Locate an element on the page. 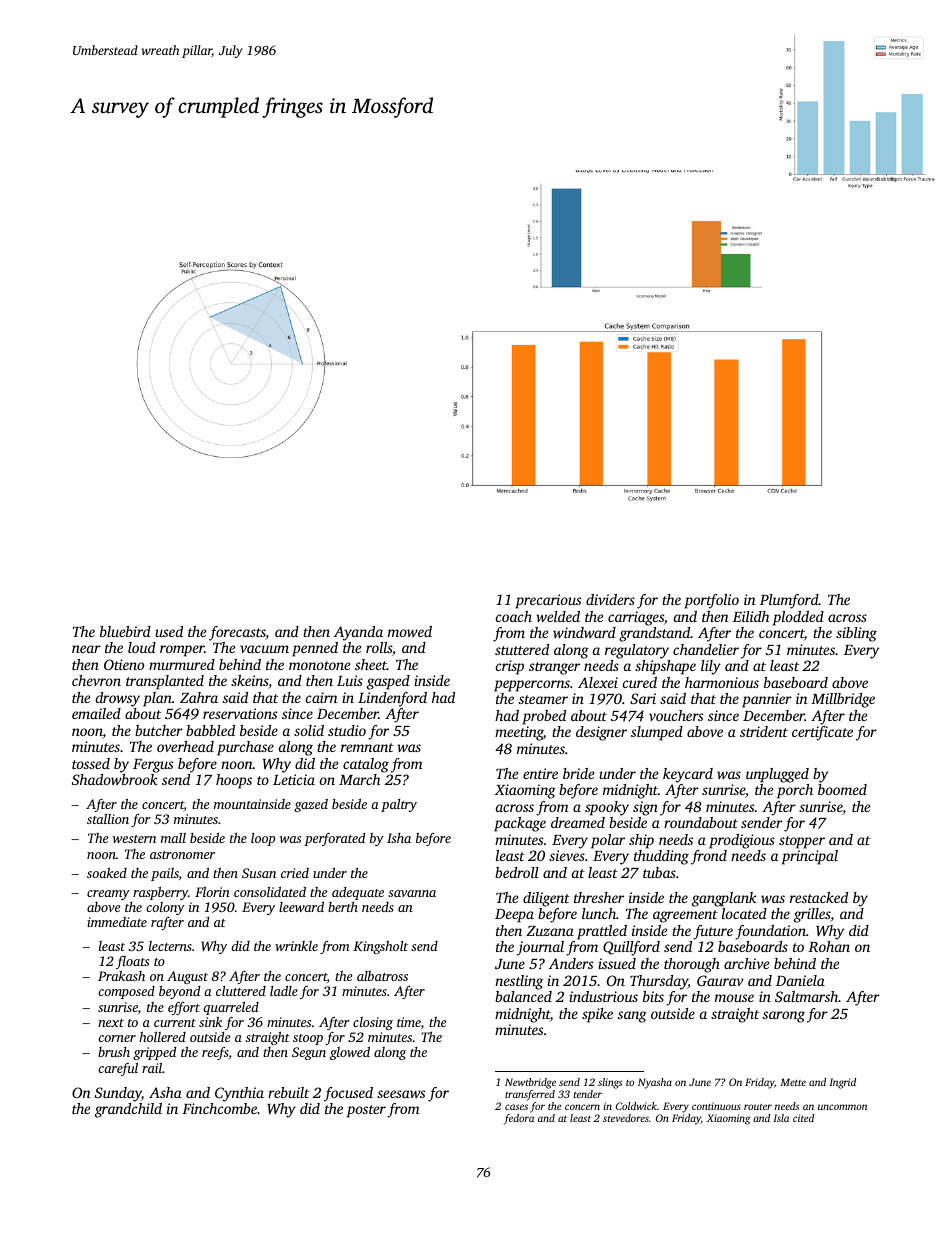 The image size is (952, 1233). mowed is located at coordinates (410, 631).
